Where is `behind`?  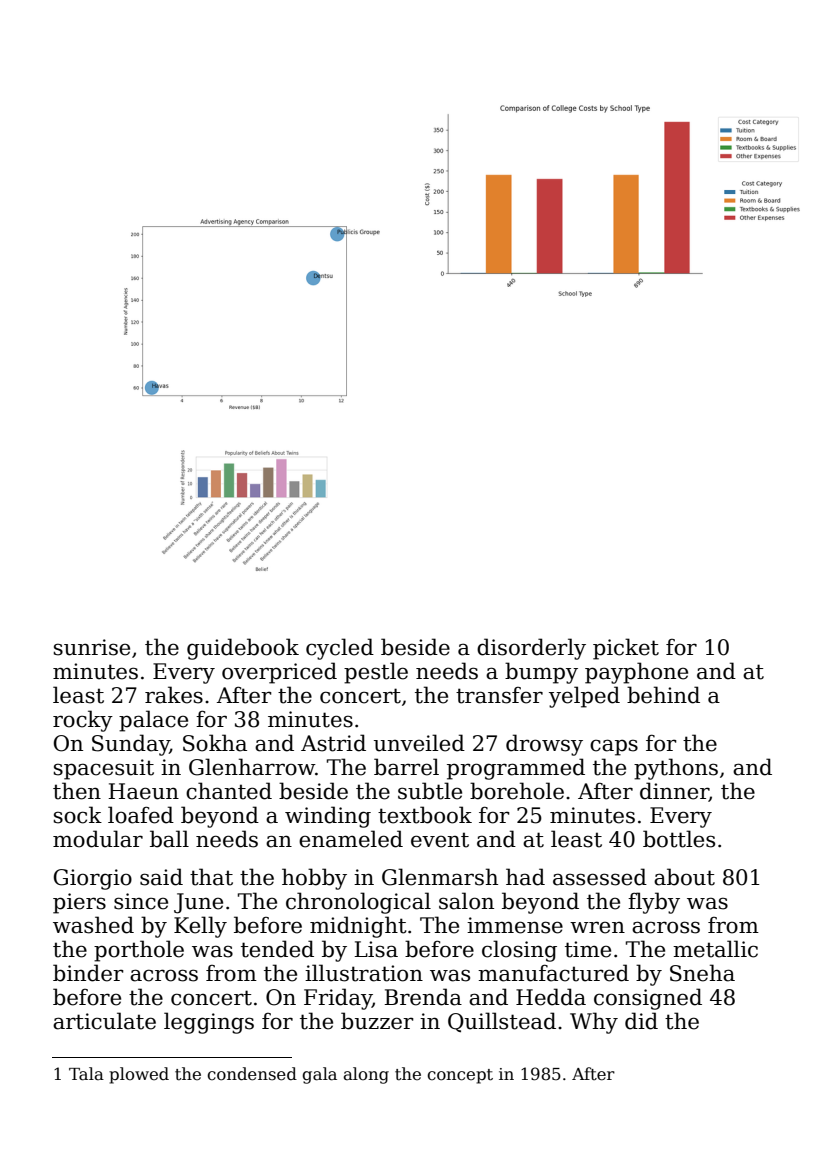
behind is located at coordinates (663, 695).
